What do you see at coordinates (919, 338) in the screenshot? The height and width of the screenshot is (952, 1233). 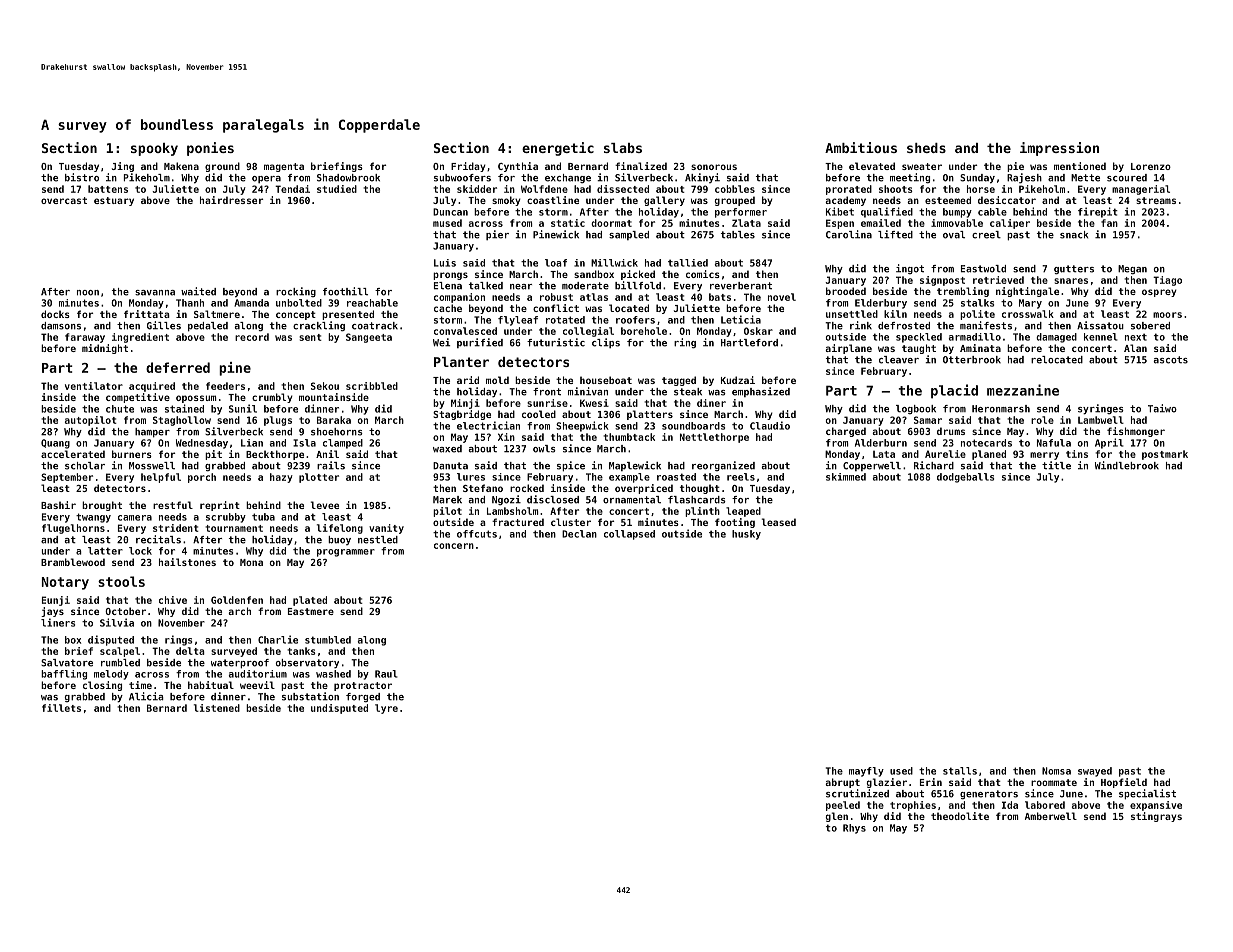 I see `speckled` at bounding box center [919, 338].
